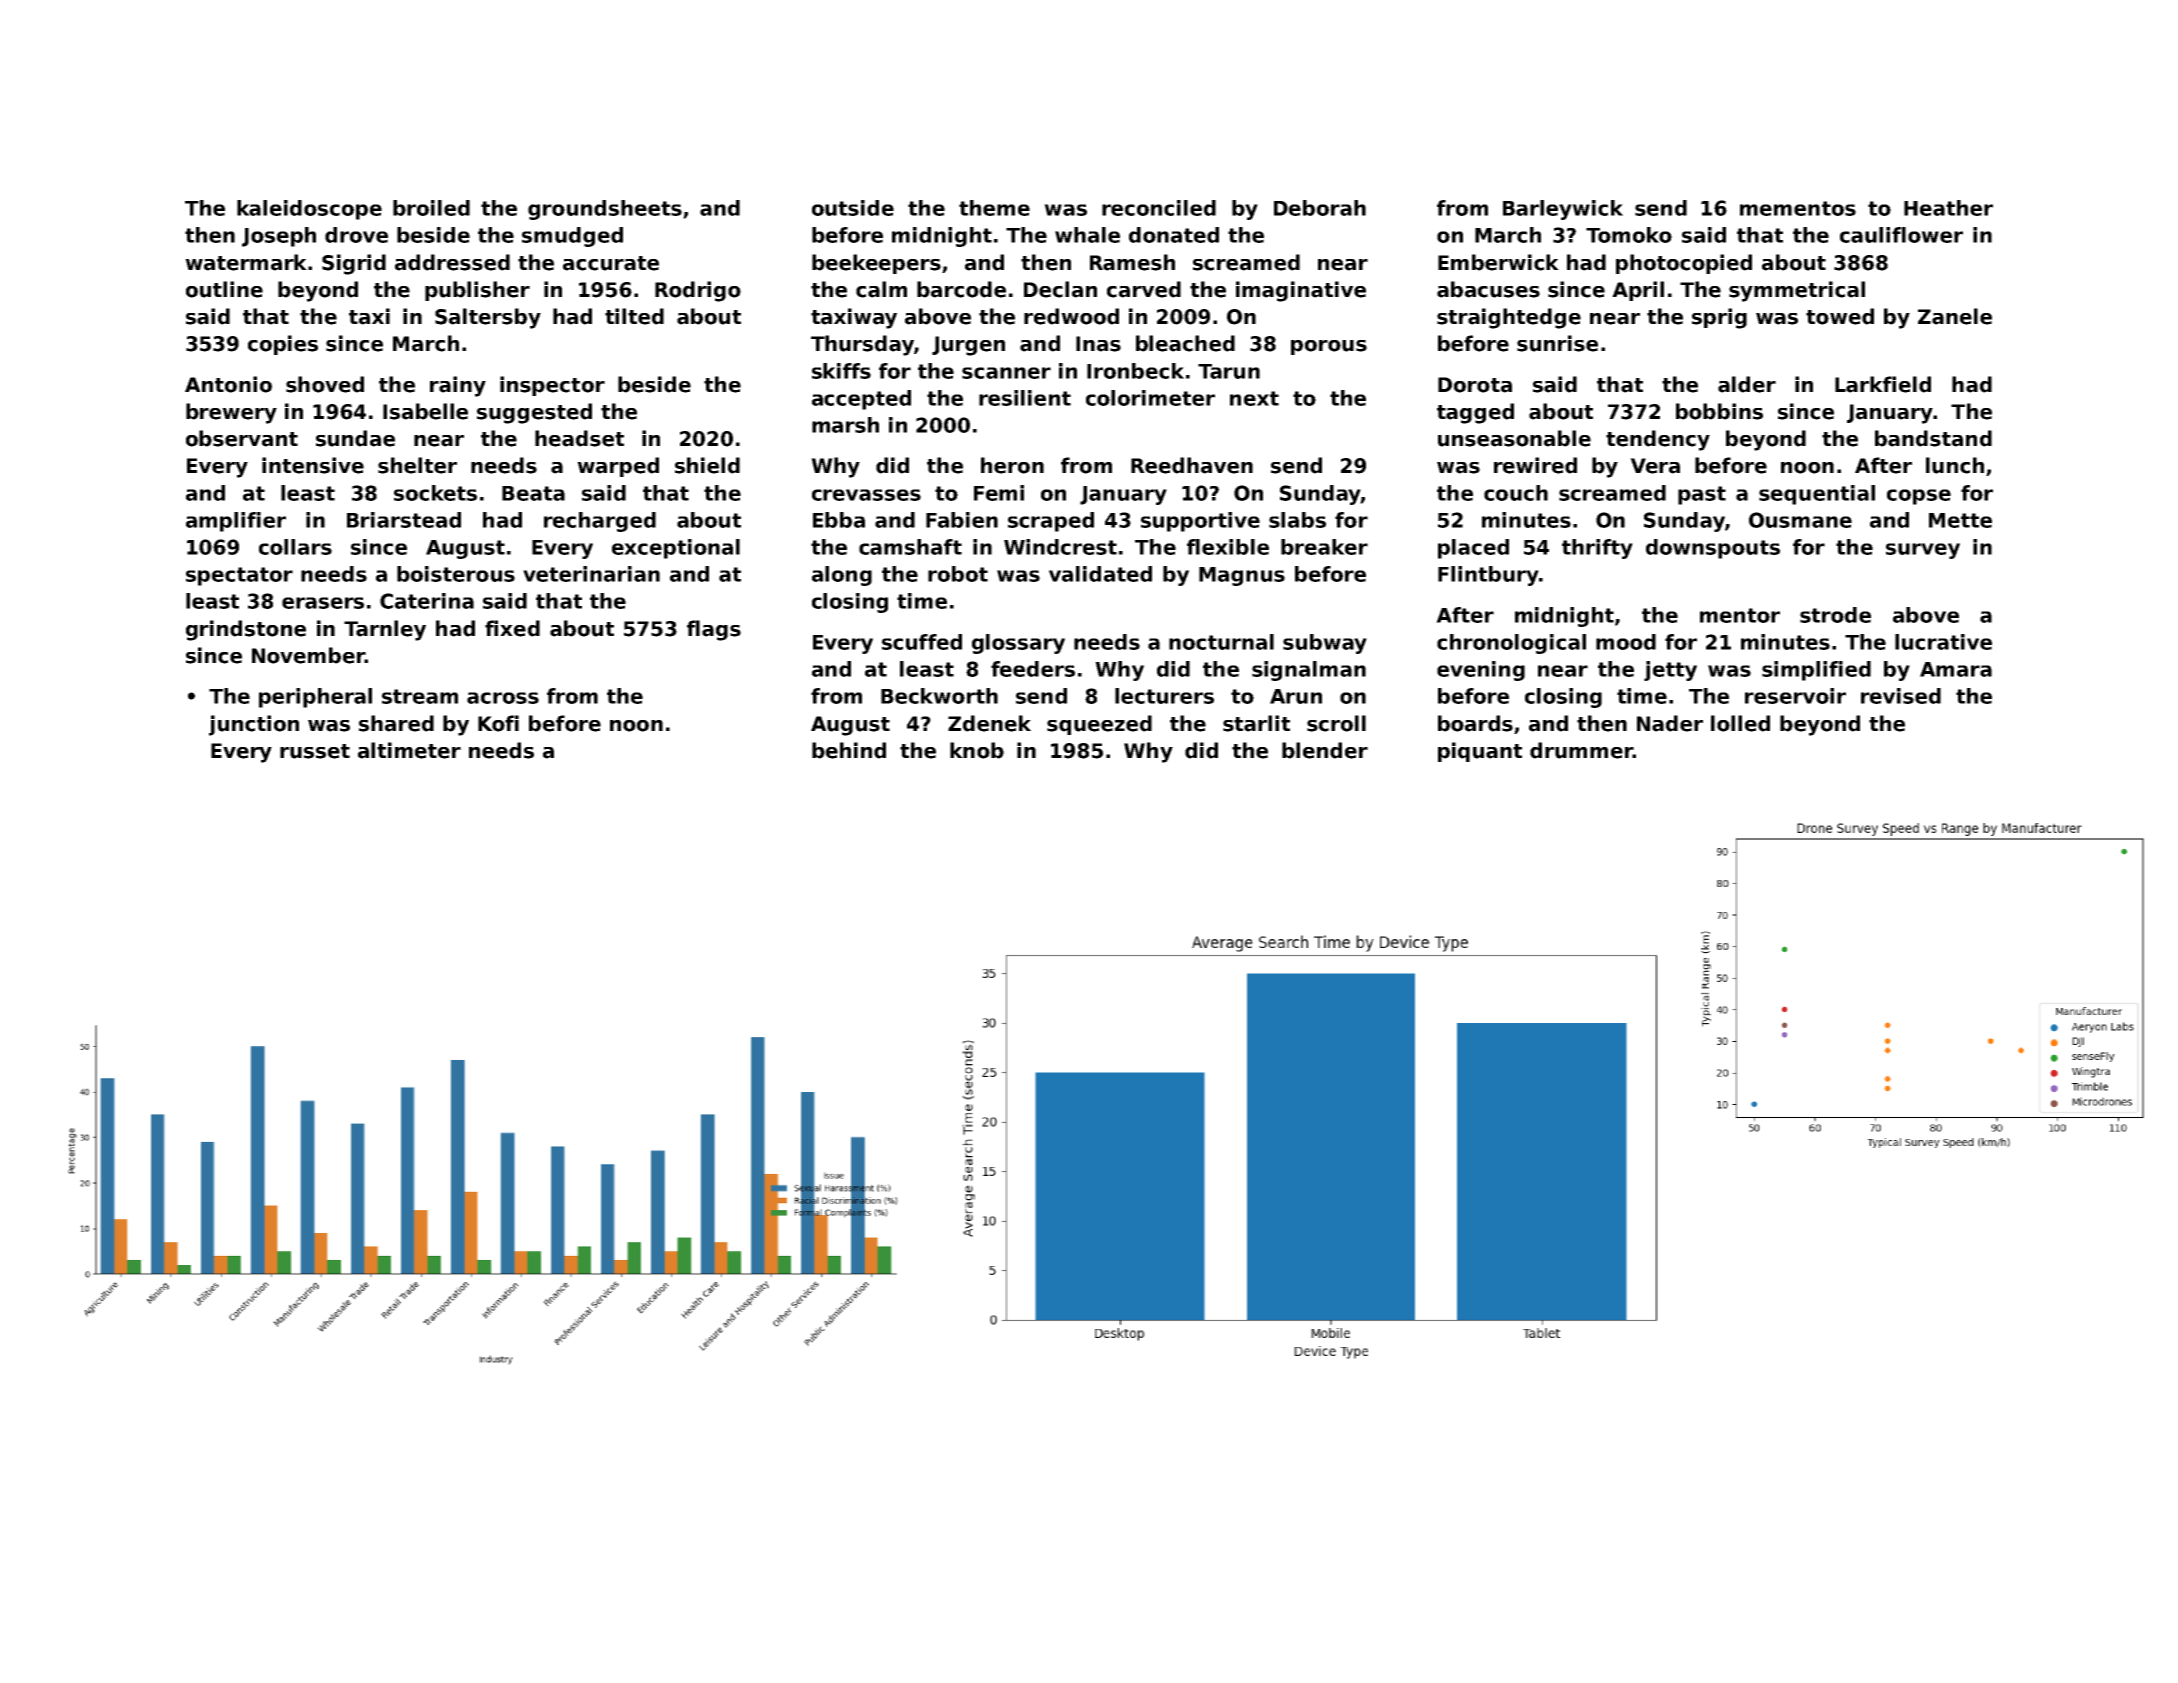 The image size is (2178, 1683). What do you see at coordinates (1301, 291) in the image?
I see `imaginative` at bounding box center [1301, 291].
